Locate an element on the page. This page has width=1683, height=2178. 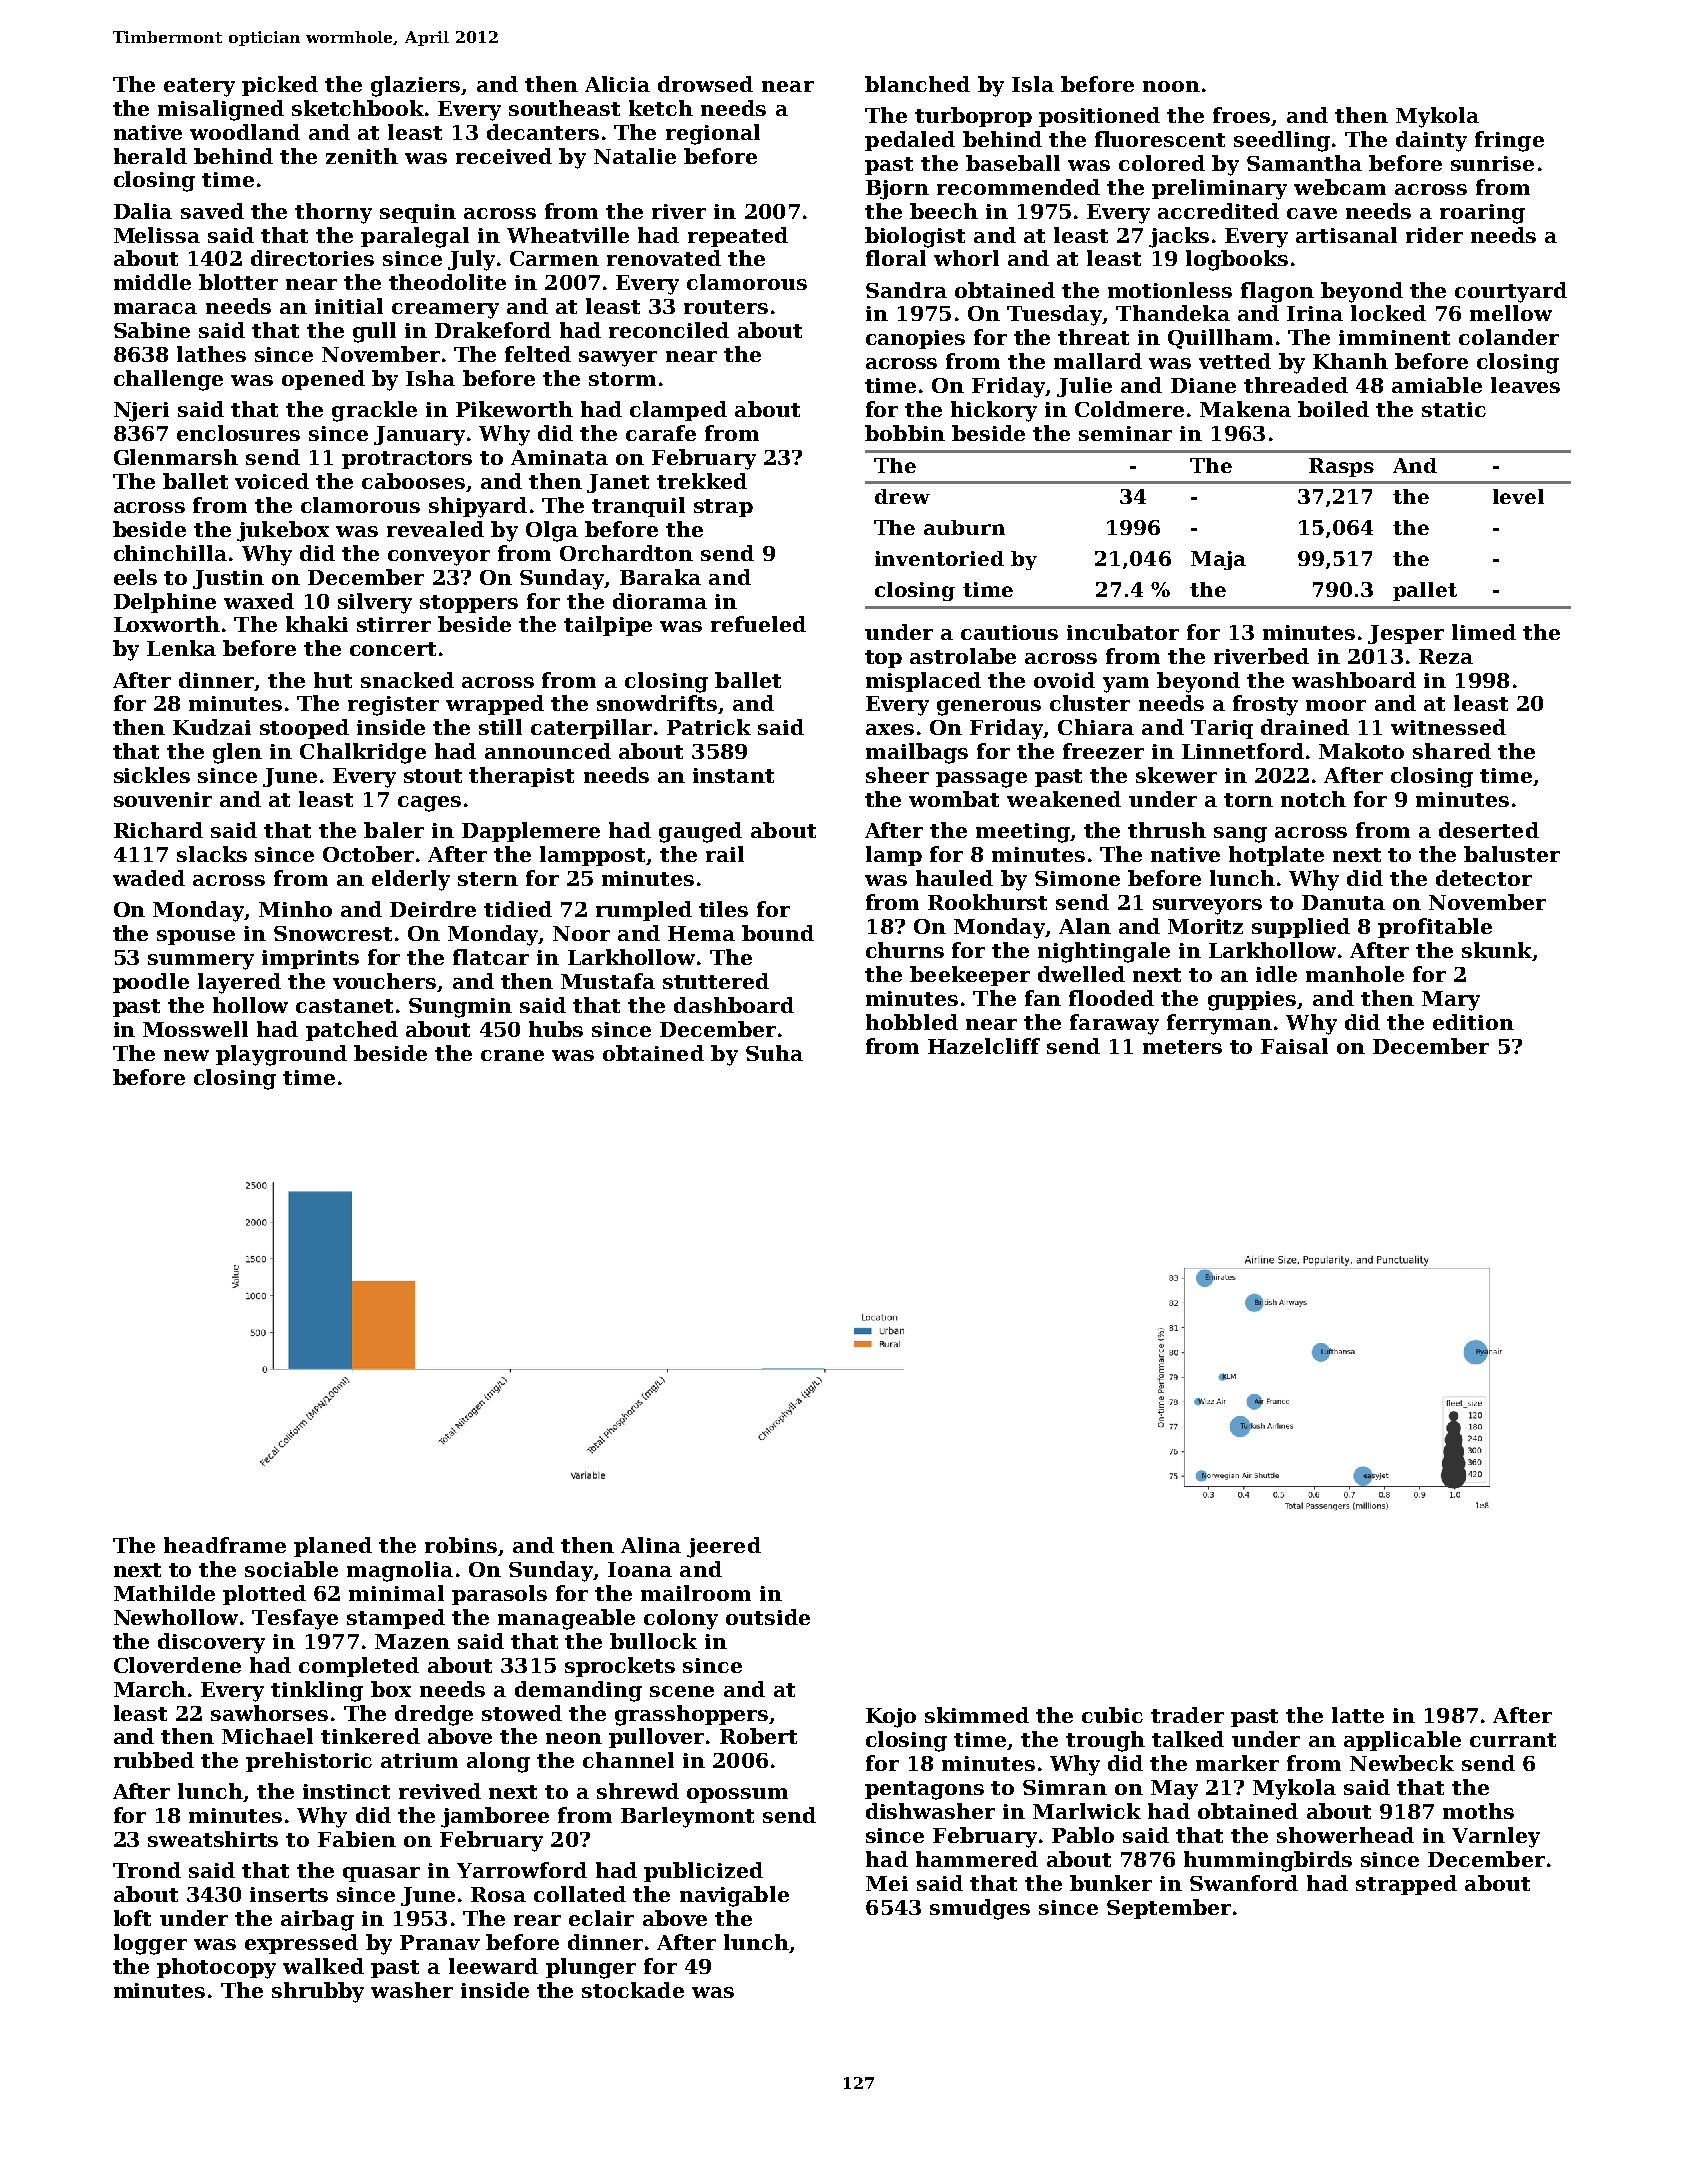
noon is located at coordinates (1171, 86).
